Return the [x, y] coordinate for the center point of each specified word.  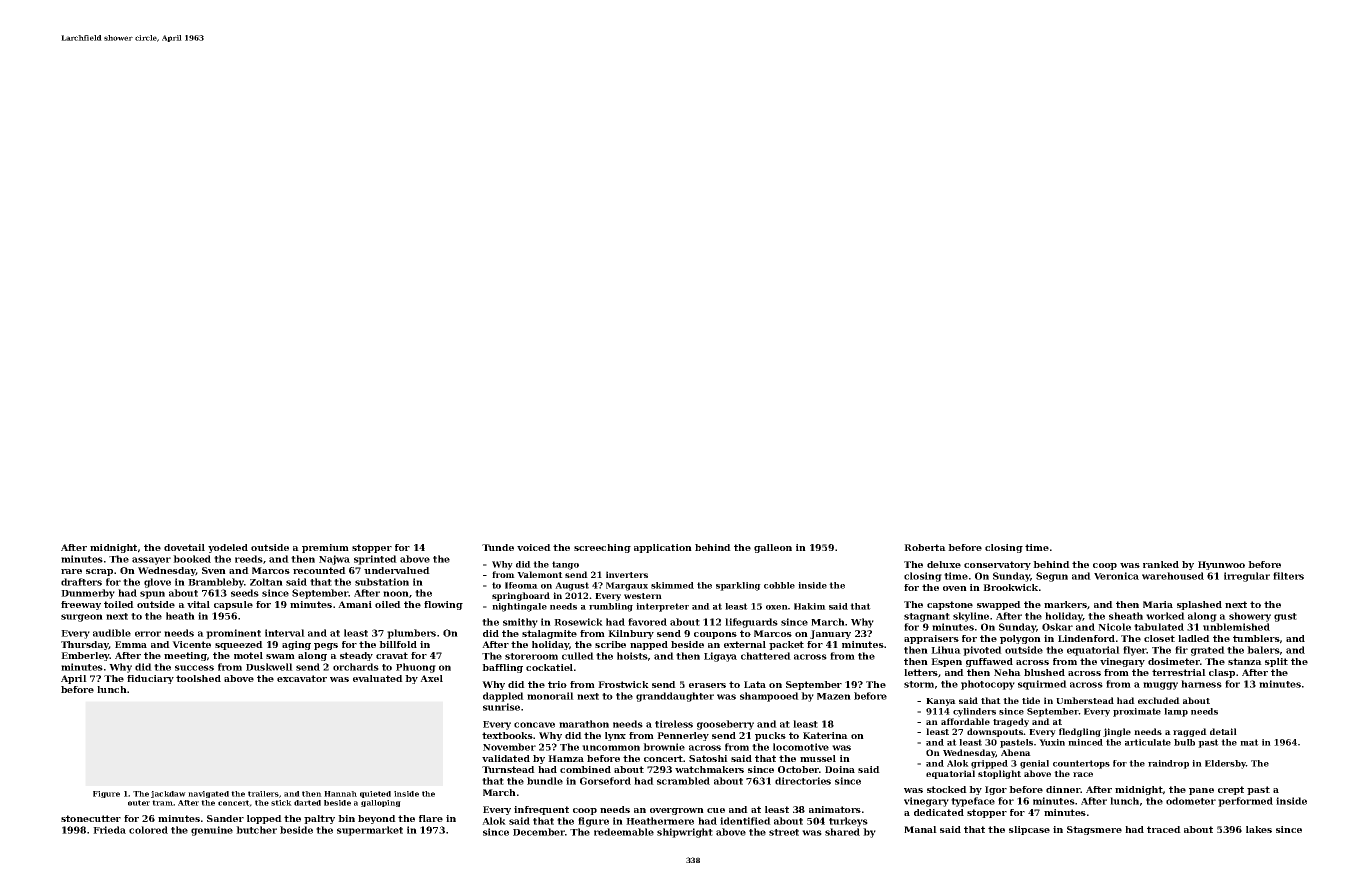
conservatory [997, 565]
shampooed [769, 697]
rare [71, 571]
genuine [212, 831]
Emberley [85, 656]
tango [565, 565]
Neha [1007, 672]
